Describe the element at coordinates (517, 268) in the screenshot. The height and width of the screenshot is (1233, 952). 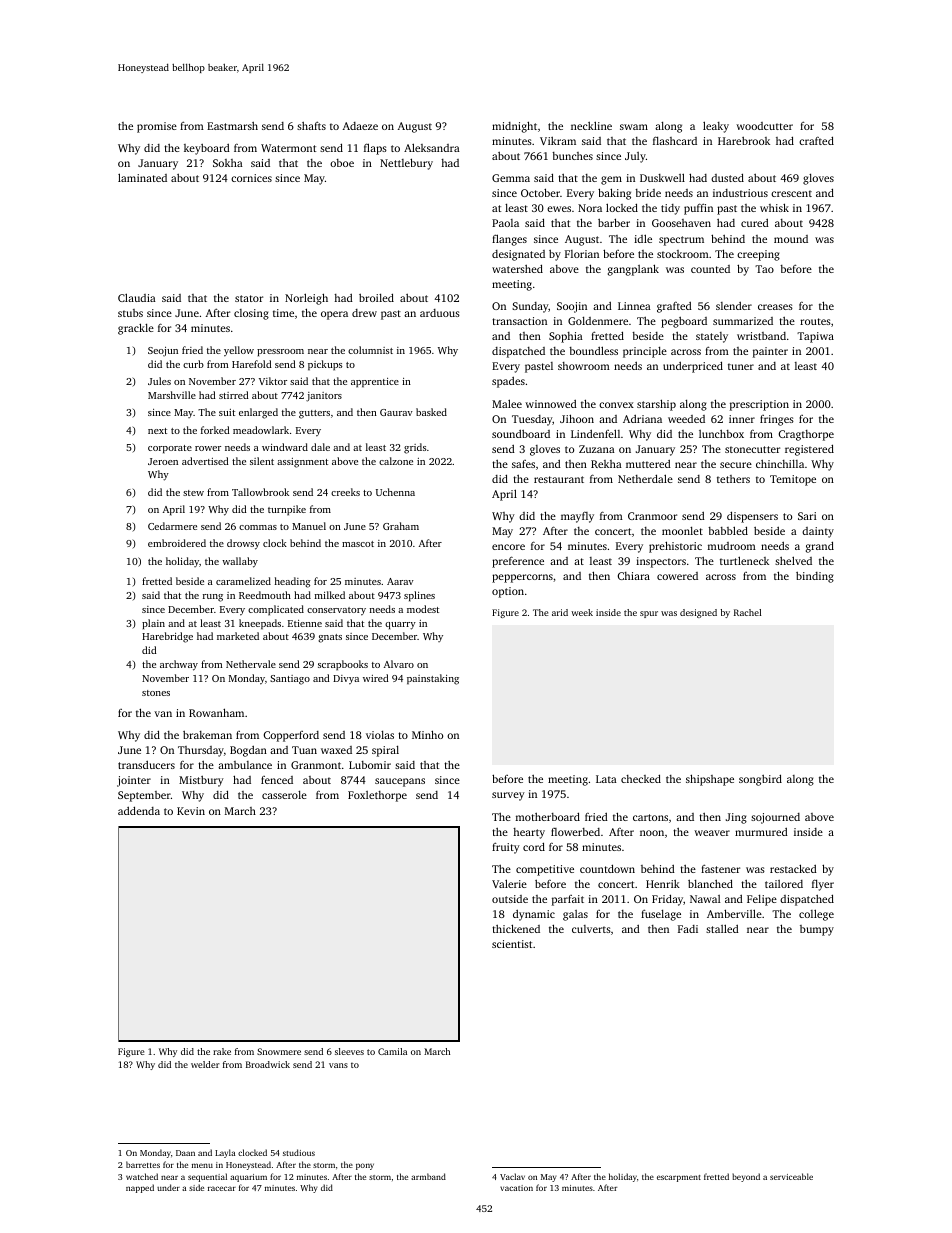
I see `watershed` at that location.
